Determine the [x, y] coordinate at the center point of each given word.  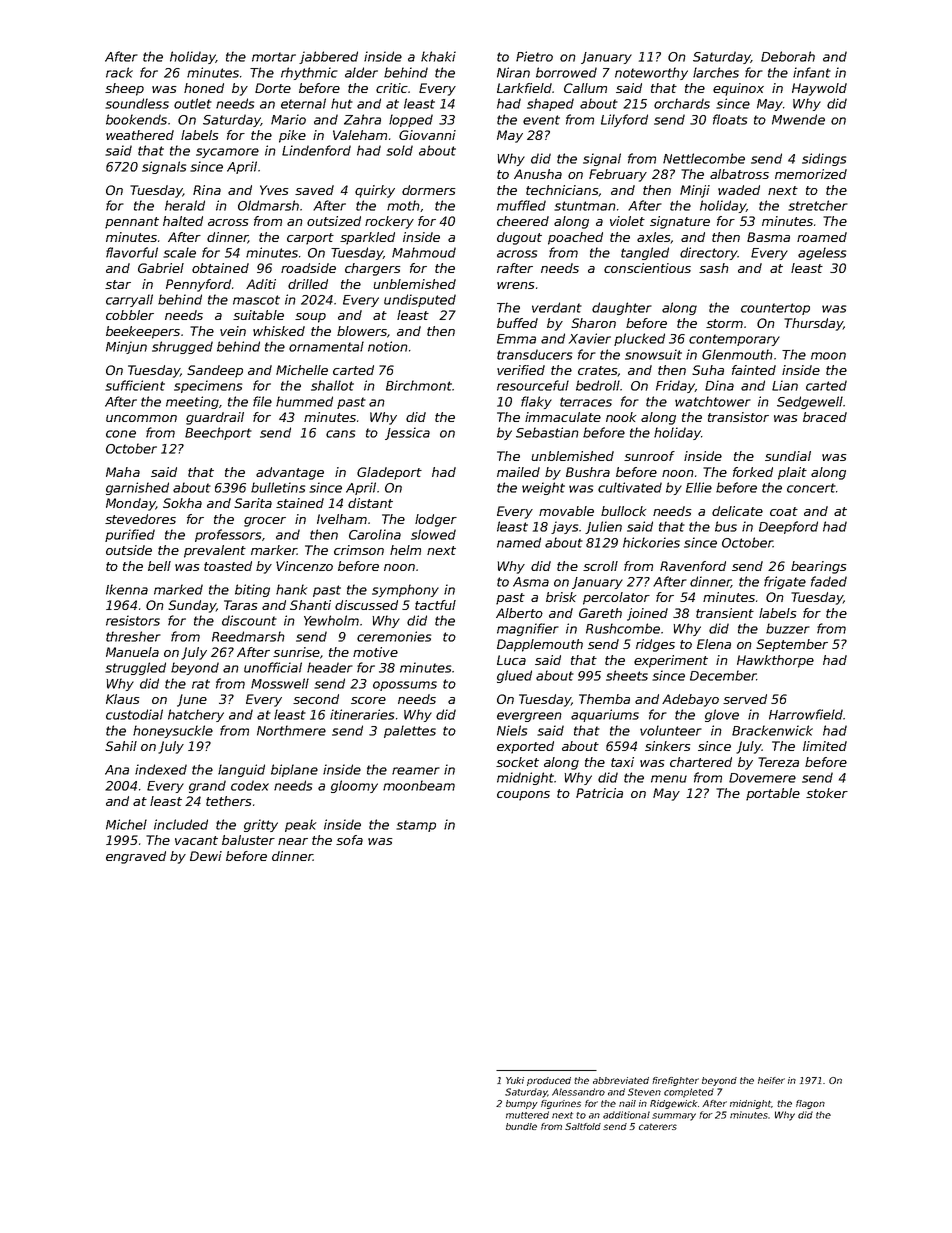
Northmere [291, 730]
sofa [349, 840]
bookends [136, 119]
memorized [811, 174]
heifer [771, 1080]
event [541, 120]
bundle [521, 1126]
